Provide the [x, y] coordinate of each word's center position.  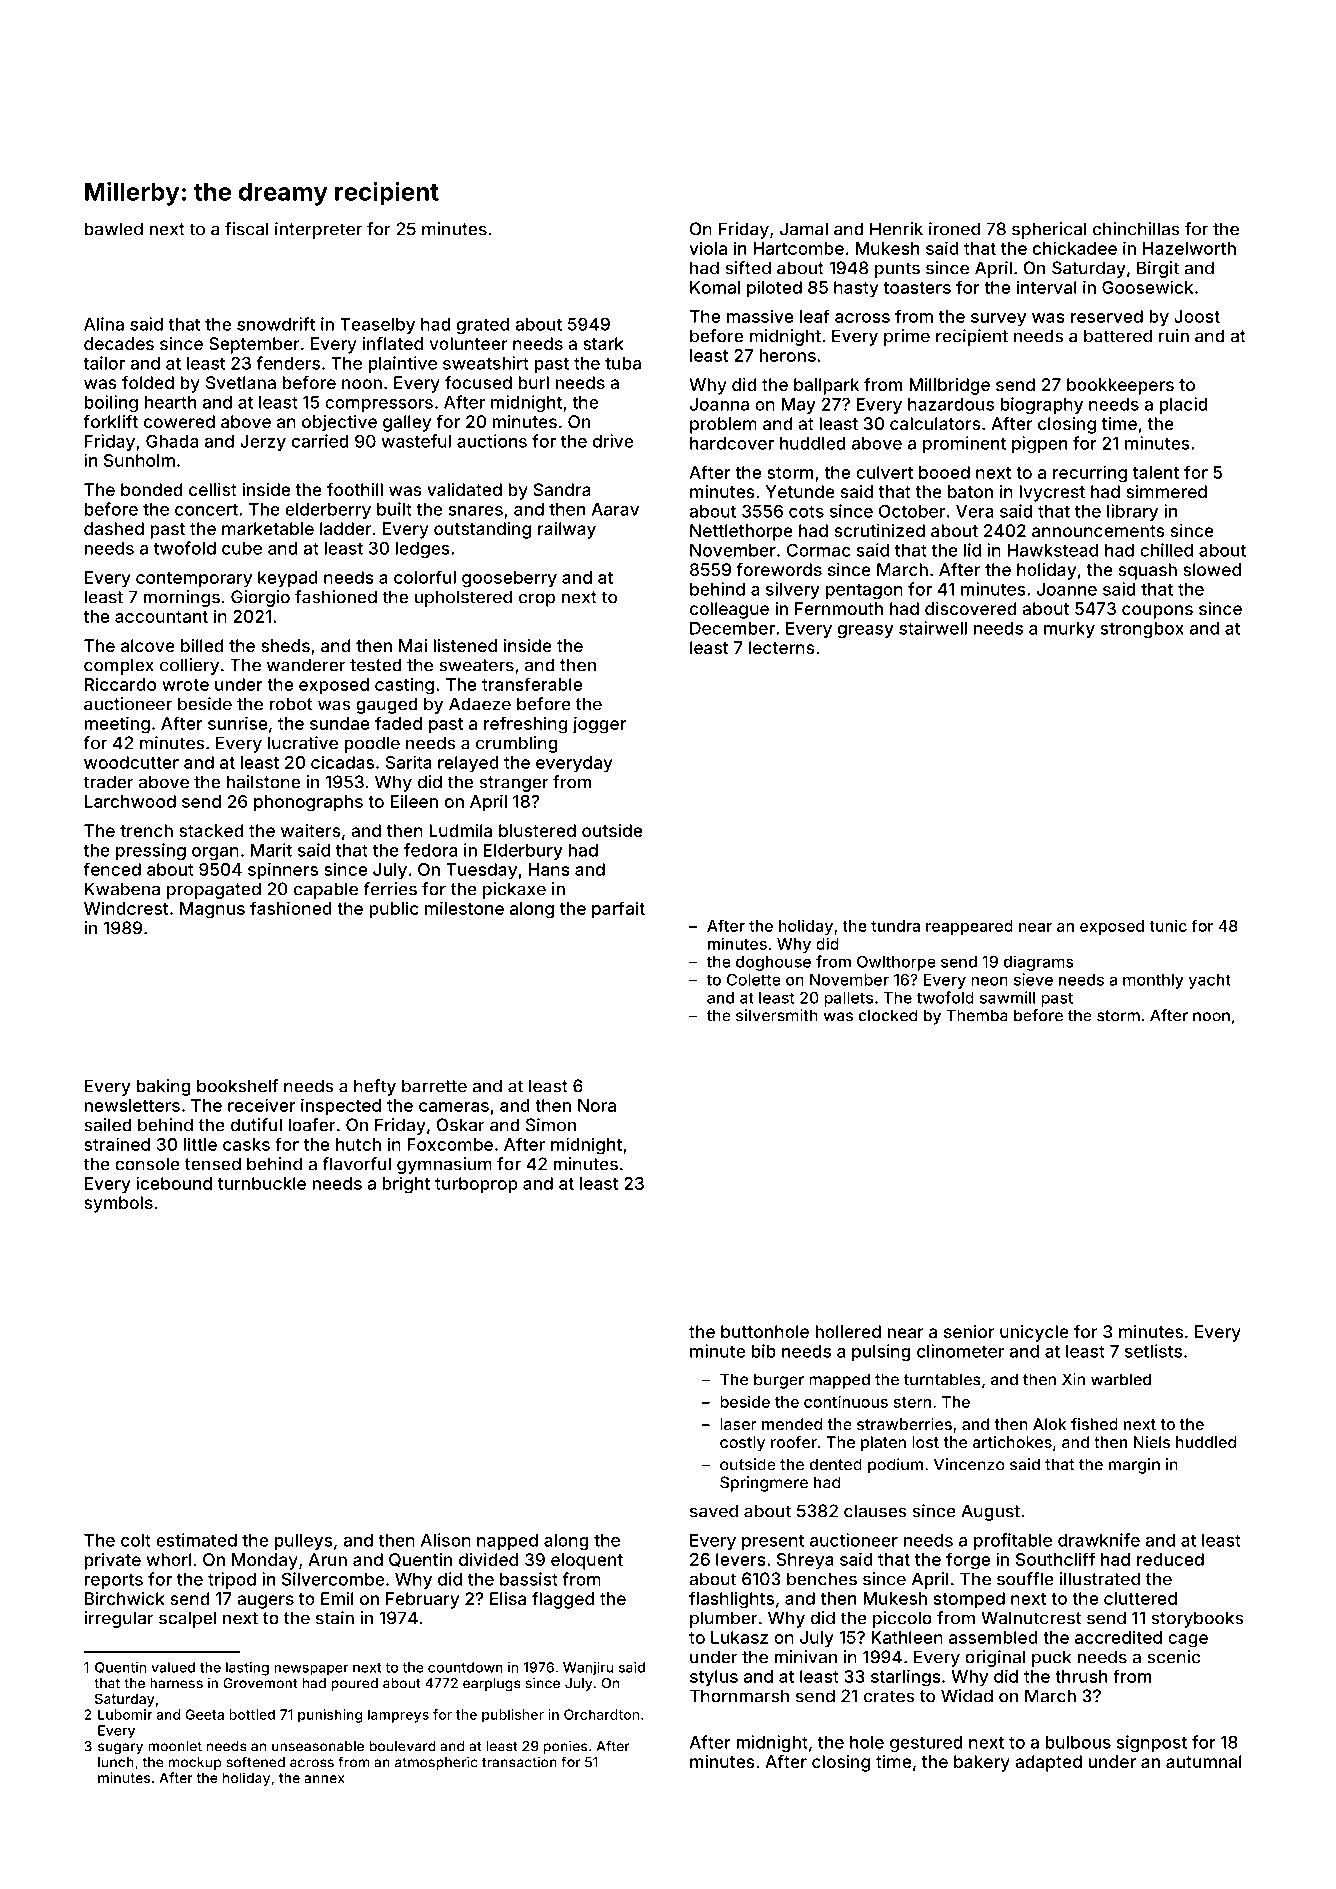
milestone [464, 908]
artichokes [1012, 1442]
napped [507, 1542]
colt [136, 1540]
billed [202, 645]
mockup [195, 1763]
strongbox [1142, 630]
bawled [114, 229]
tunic [1168, 926]
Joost [1197, 316]
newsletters [132, 1105]
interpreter [318, 230]
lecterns [782, 647]
